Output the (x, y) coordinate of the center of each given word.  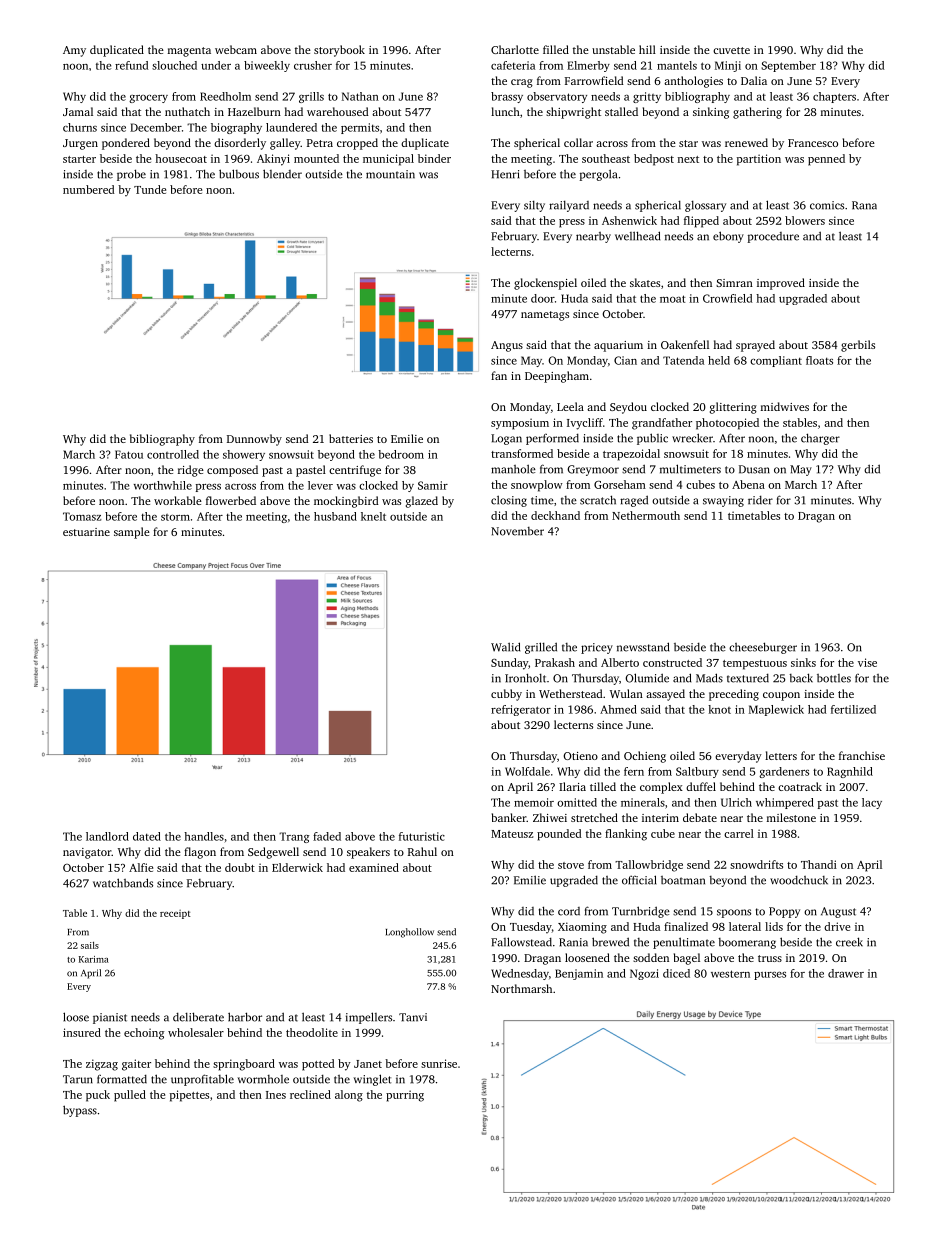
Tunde (150, 189)
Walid (505, 647)
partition (759, 160)
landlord (107, 836)
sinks (803, 662)
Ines (276, 1095)
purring (405, 1096)
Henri (505, 174)
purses (770, 976)
